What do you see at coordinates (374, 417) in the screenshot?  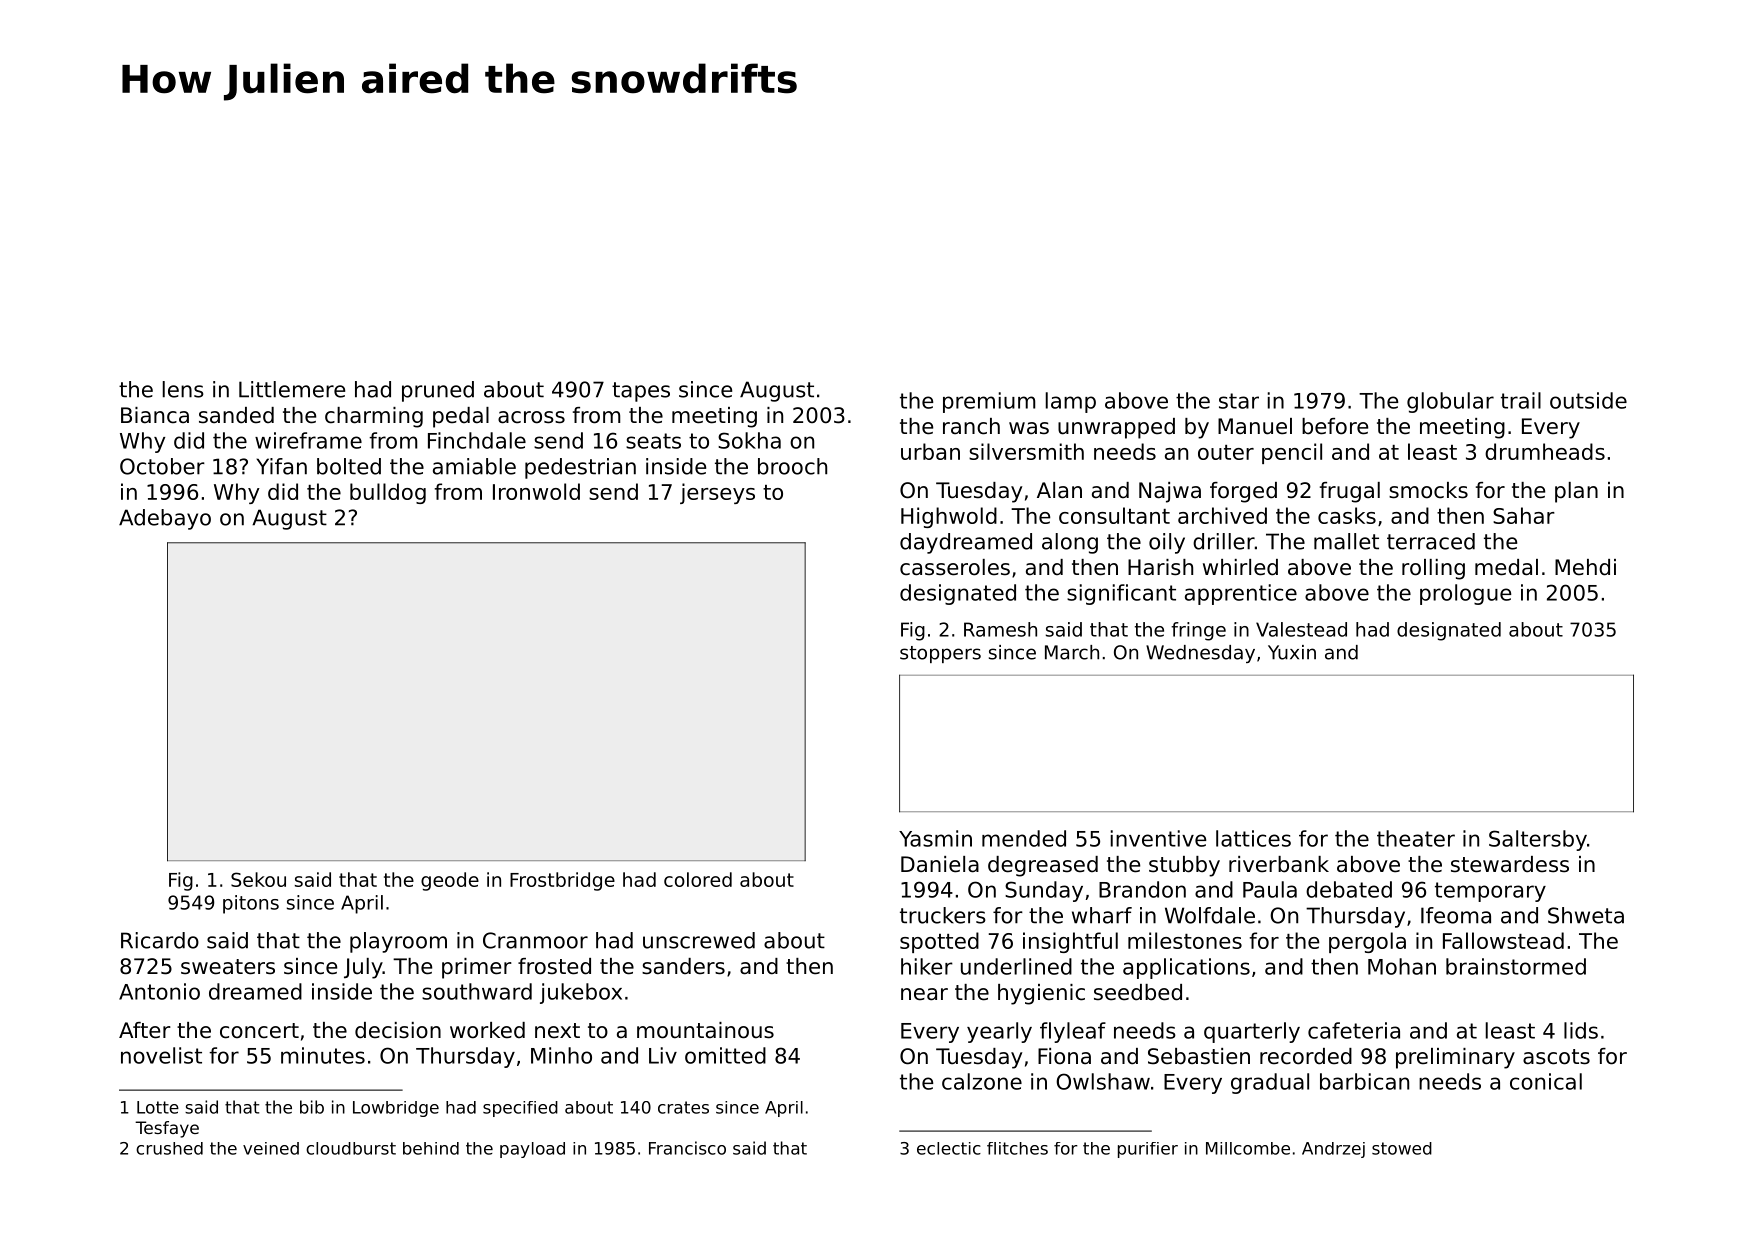 I see `charming` at bounding box center [374, 417].
